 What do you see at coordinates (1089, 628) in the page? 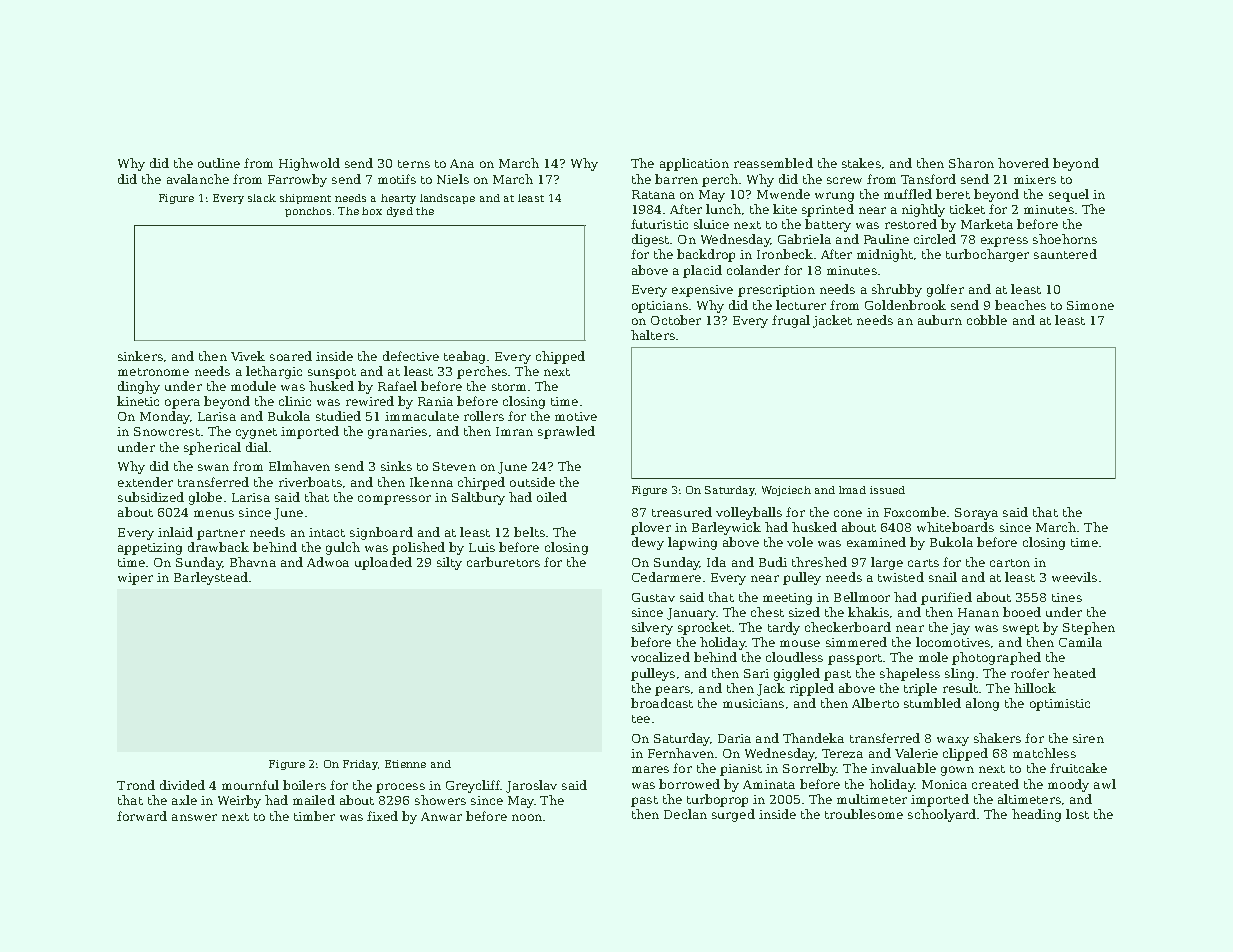
I see `Stephen` at bounding box center [1089, 628].
